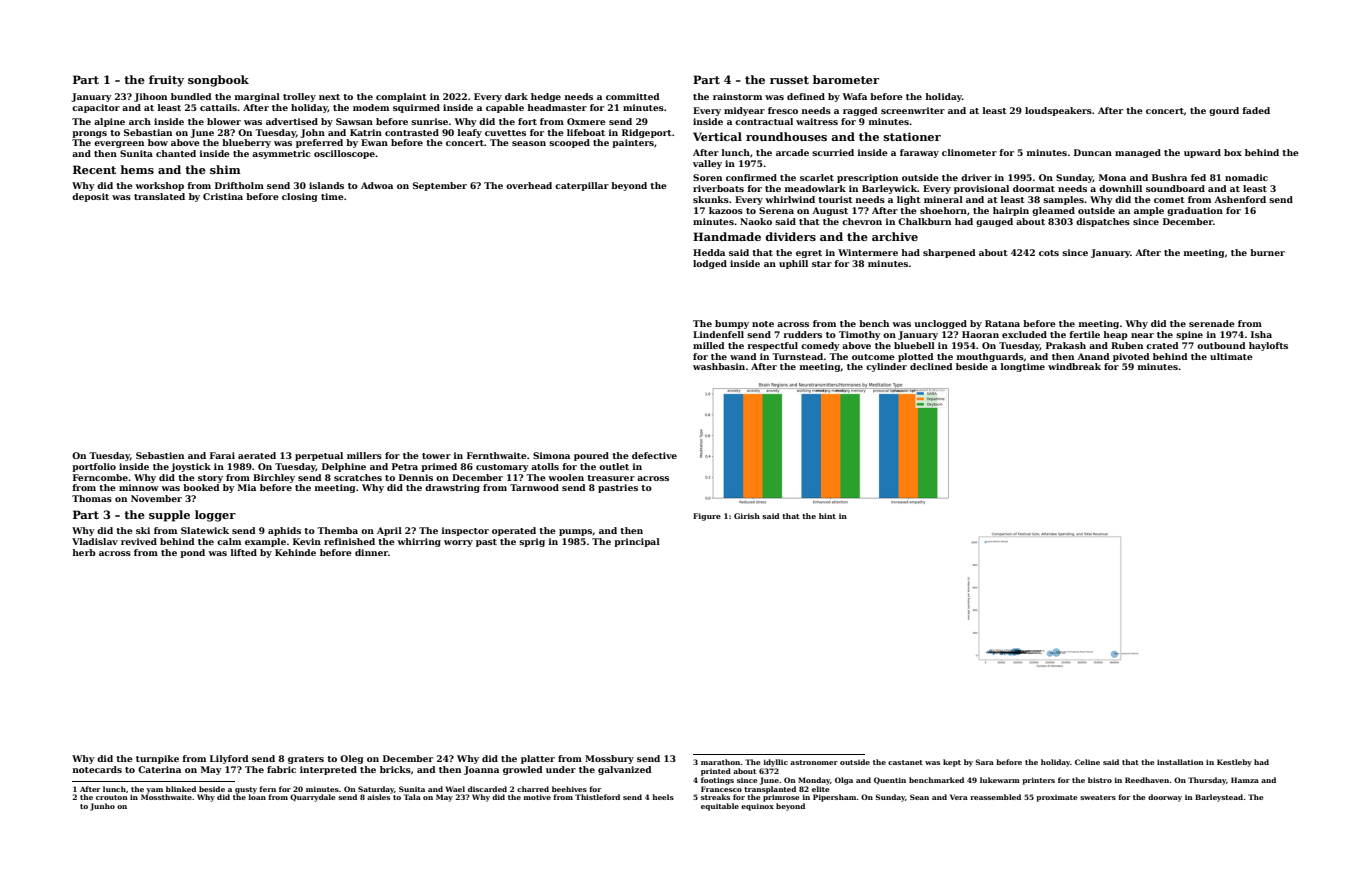 The width and height of the document is (1372, 887). I want to click on Cristina, so click(223, 196).
